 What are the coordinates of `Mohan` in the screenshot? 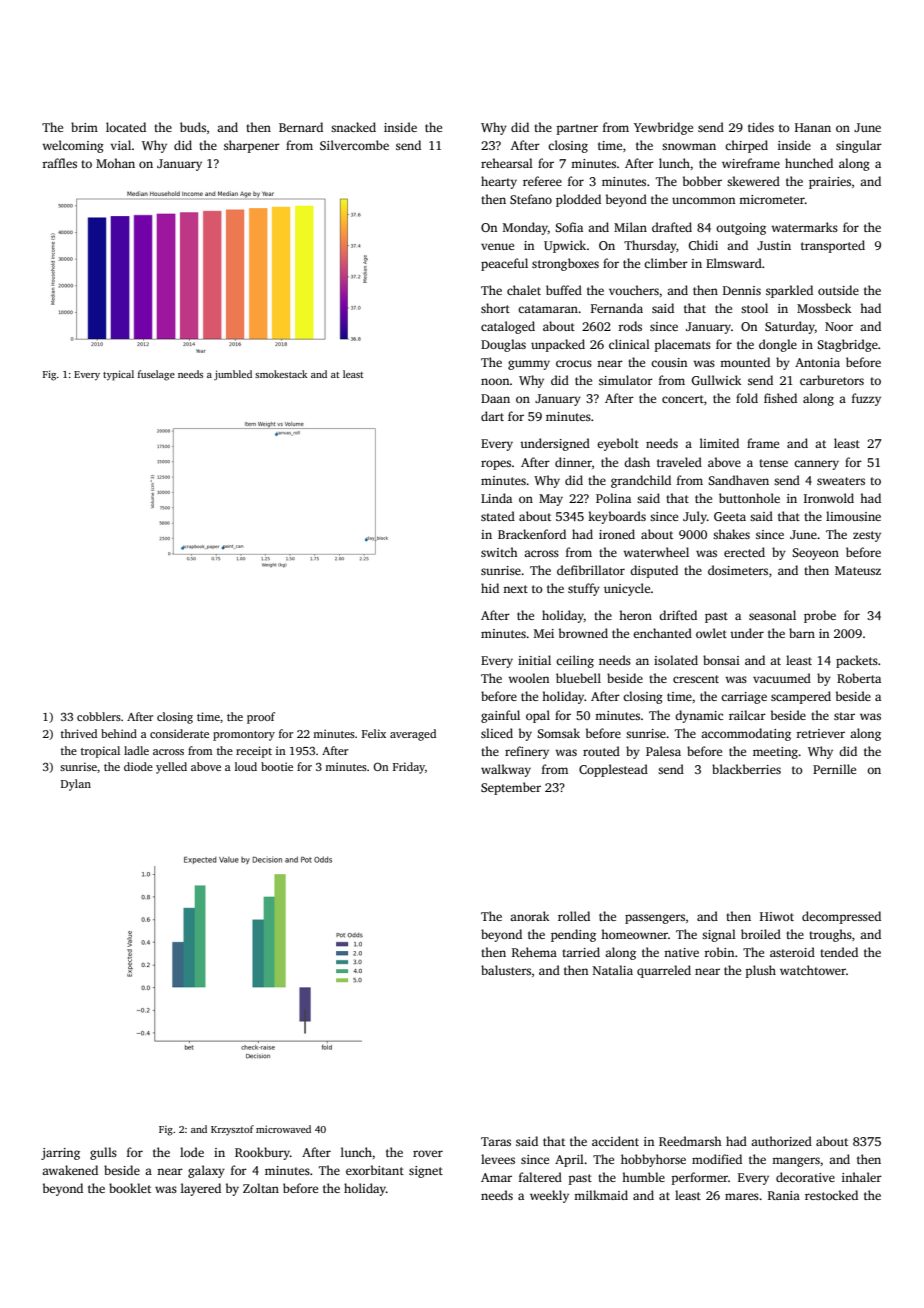 It's located at (115, 163).
